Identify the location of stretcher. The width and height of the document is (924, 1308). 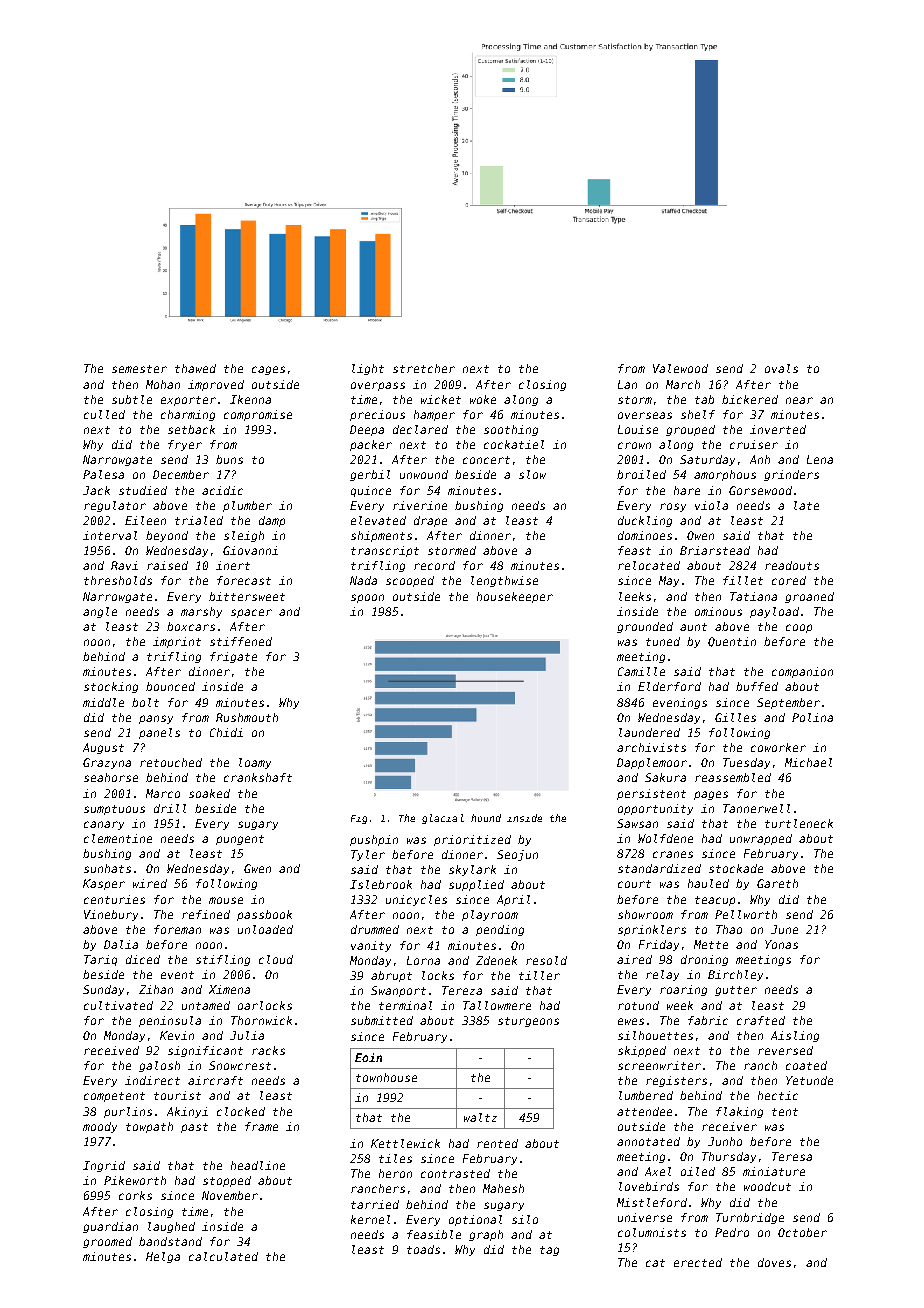
(424, 368).
